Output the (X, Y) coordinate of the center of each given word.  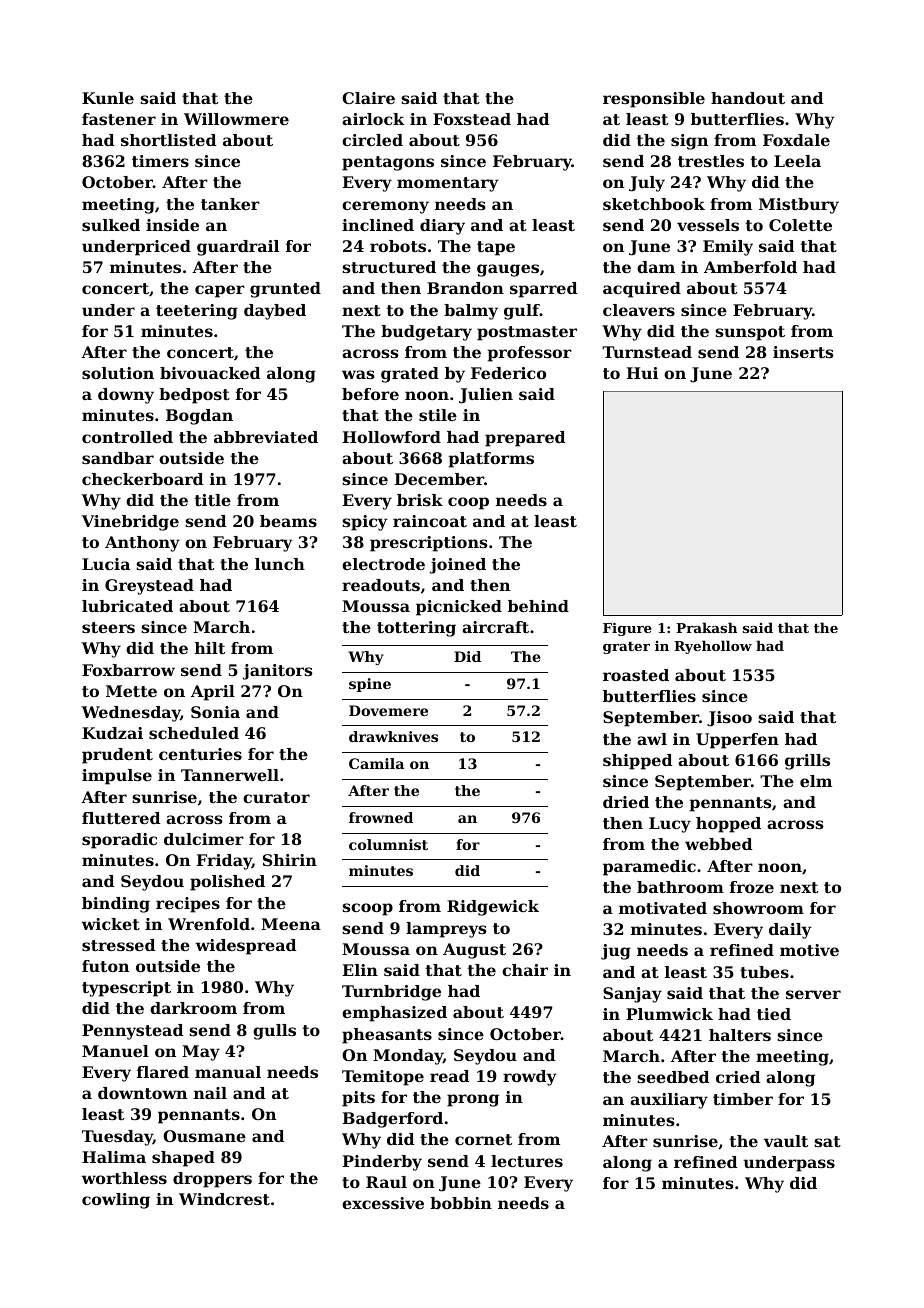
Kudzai (112, 733)
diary (442, 227)
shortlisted (168, 140)
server (813, 994)
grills (807, 762)
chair (525, 970)
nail (210, 1093)
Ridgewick (493, 908)
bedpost (194, 396)
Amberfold (750, 267)
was (358, 374)
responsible (654, 100)
